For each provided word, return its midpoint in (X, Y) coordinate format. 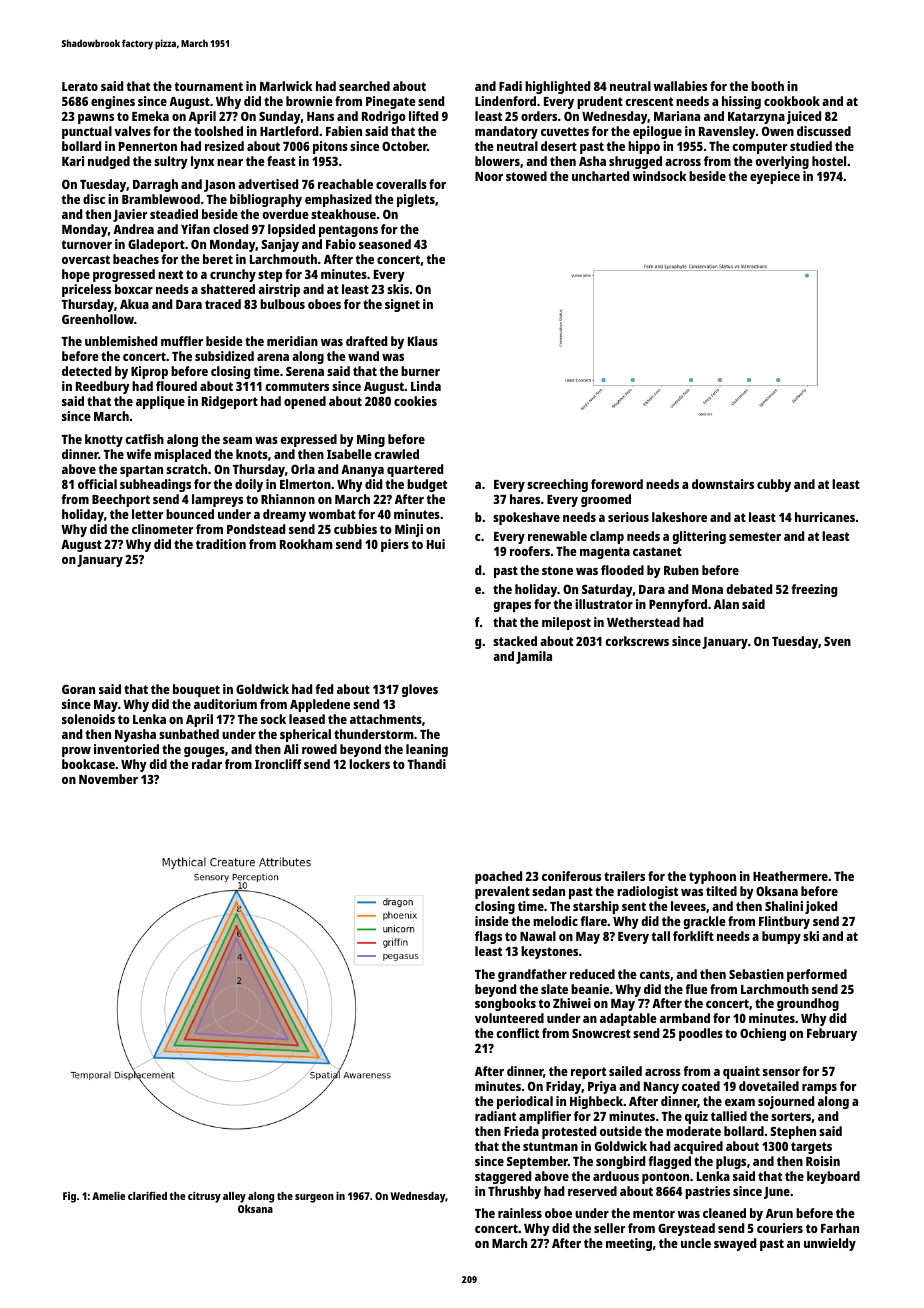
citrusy (204, 1197)
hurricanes (825, 517)
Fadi (510, 86)
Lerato (80, 86)
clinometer (162, 529)
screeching (557, 485)
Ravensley (727, 132)
